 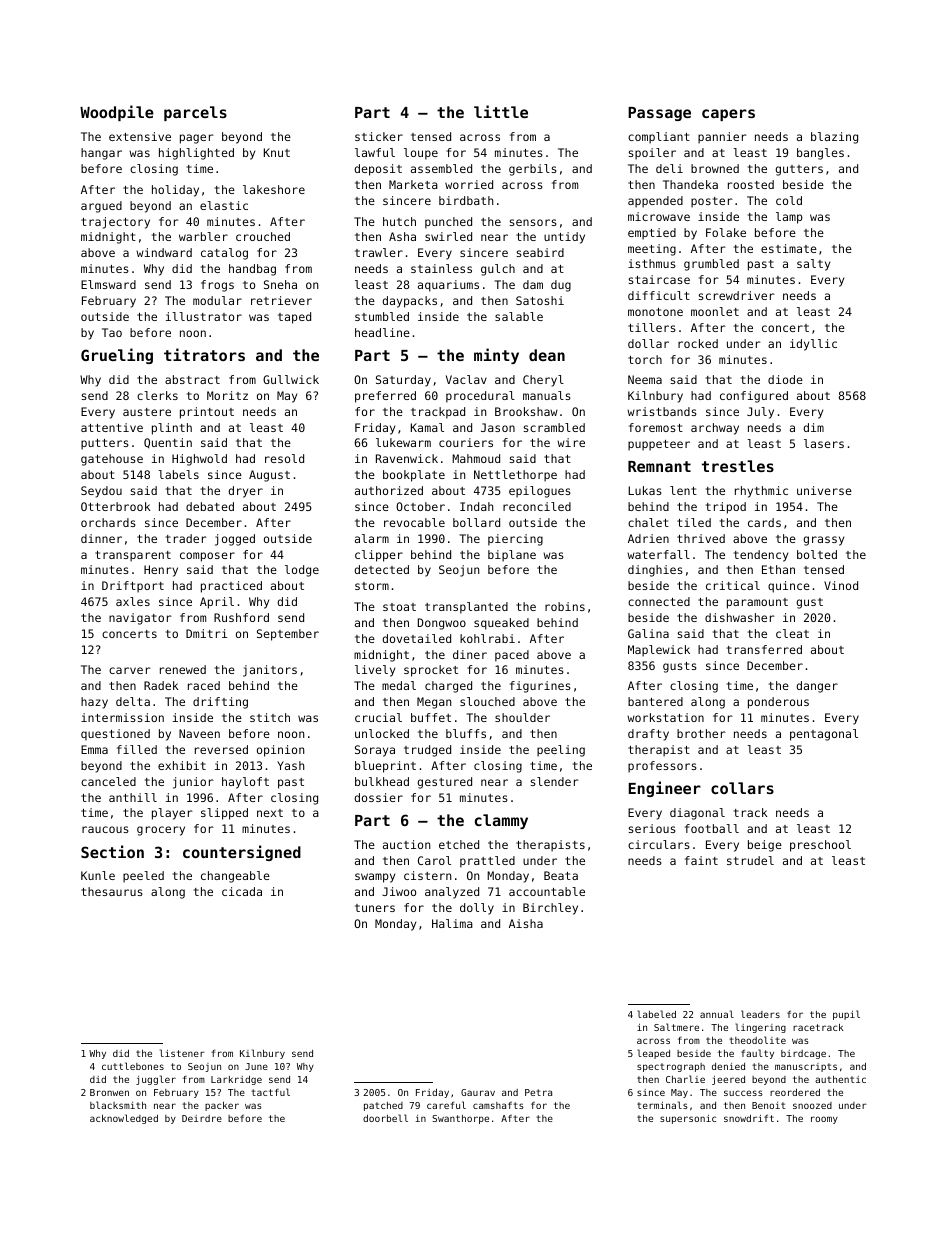 I want to click on transferred, so click(x=764, y=649).
